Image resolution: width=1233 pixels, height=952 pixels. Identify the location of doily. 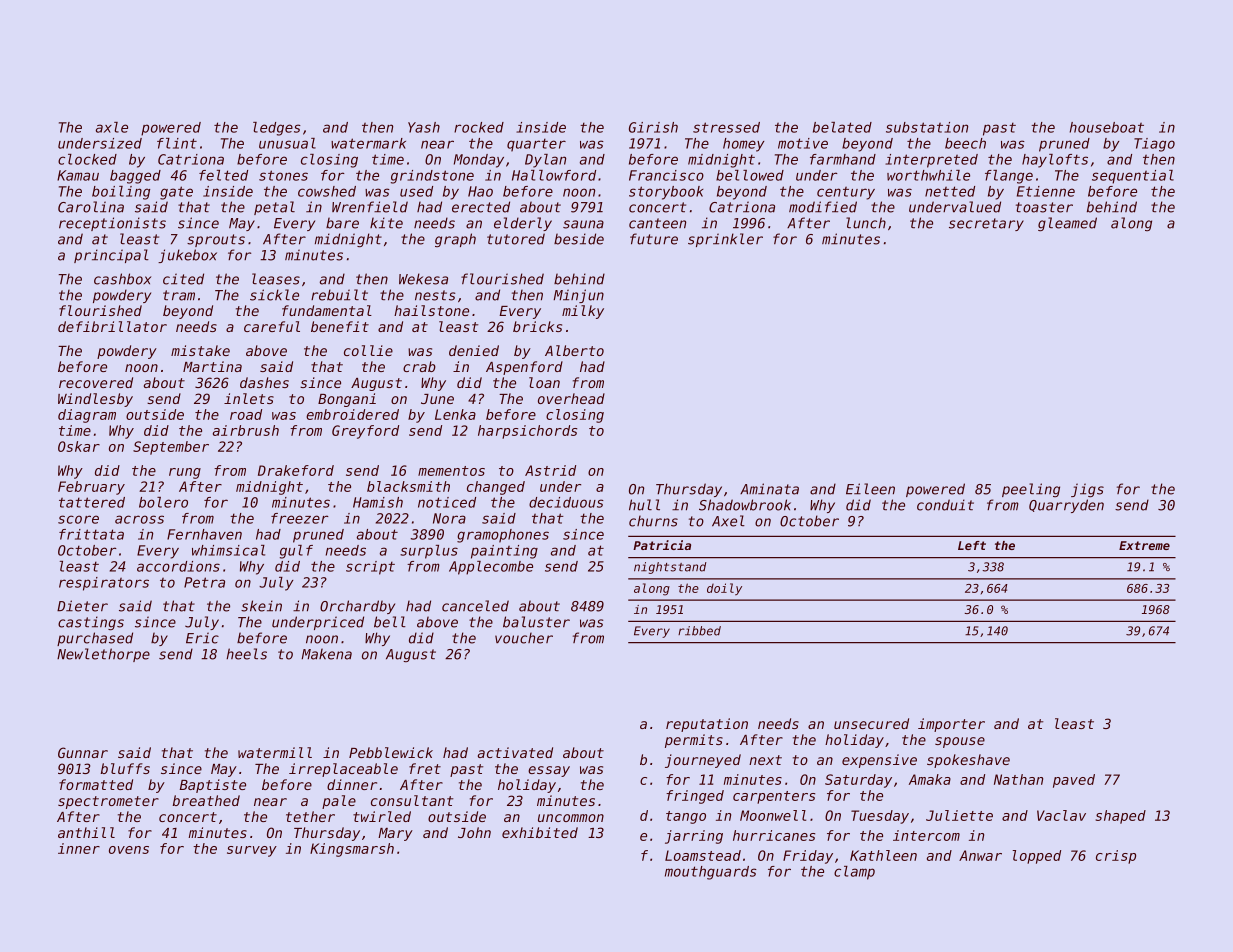
(724, 589).
